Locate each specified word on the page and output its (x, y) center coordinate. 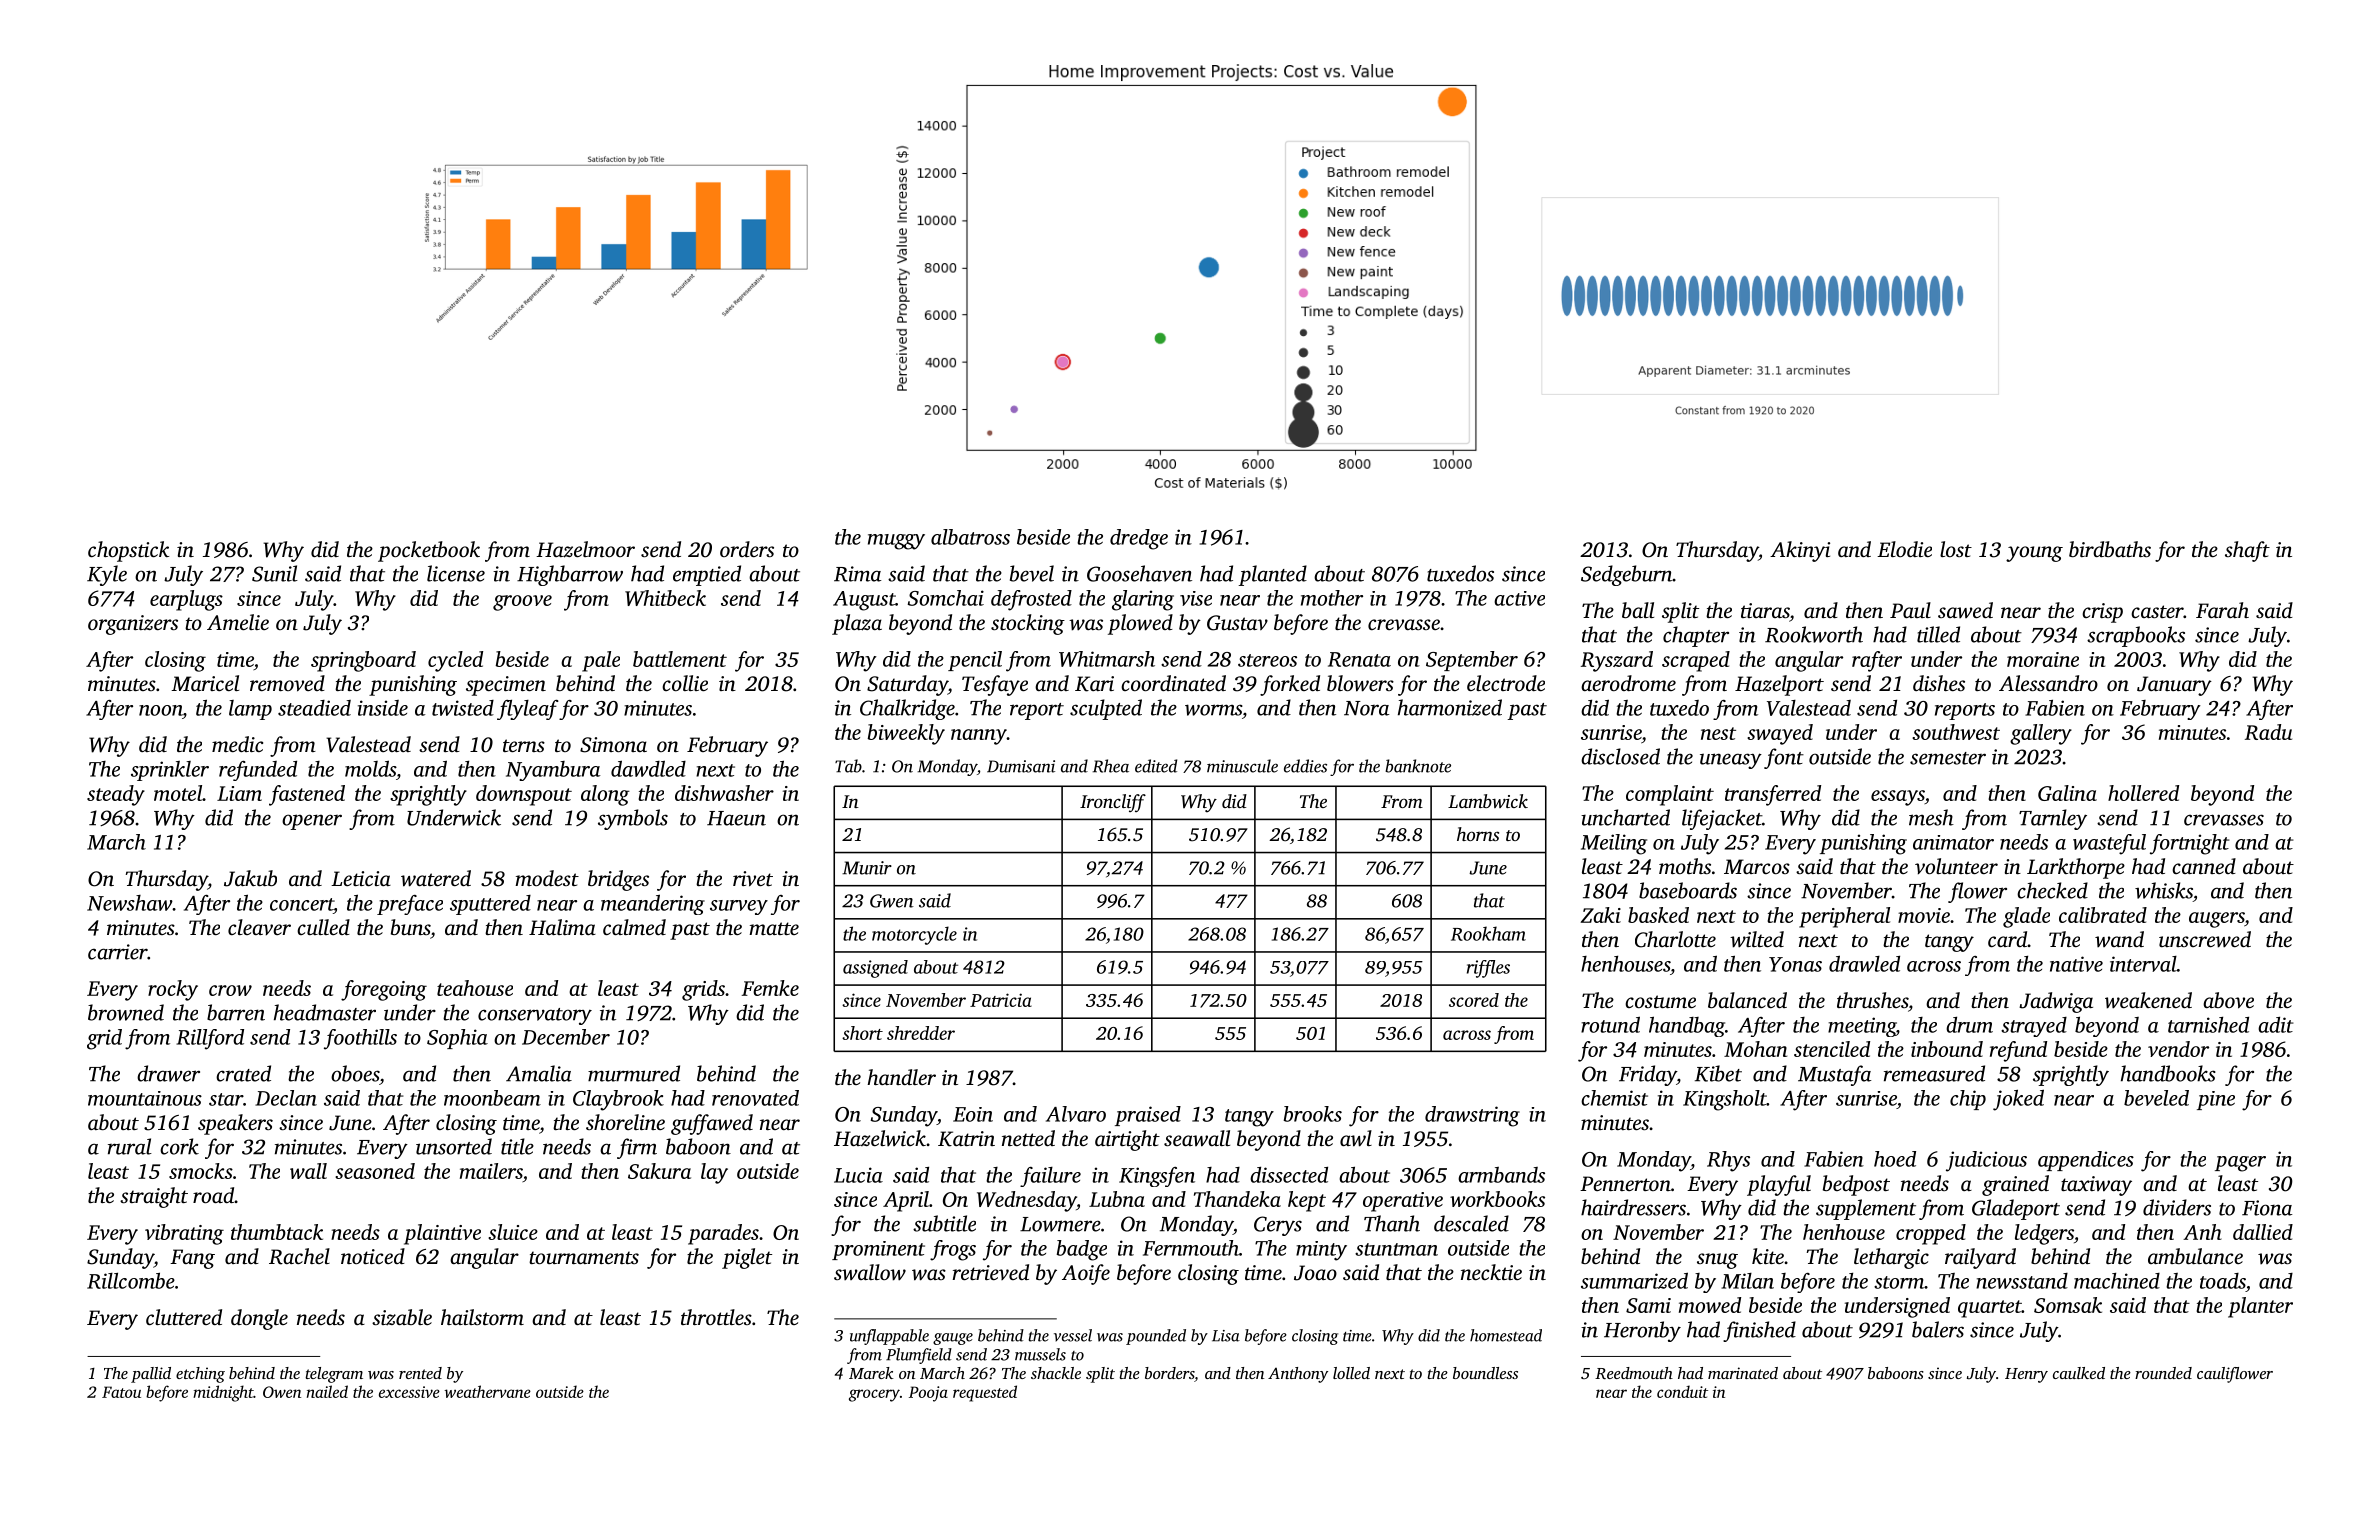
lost (1956, 549)
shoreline (625, 1122)
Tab (848, 766)
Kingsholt (1725, 1100)
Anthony (1298, 1375)
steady (116, 795)
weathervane (487, 1391)
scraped (1696, 661)
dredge (1139, 539)
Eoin (973, 1114)
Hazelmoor (585, 549)
